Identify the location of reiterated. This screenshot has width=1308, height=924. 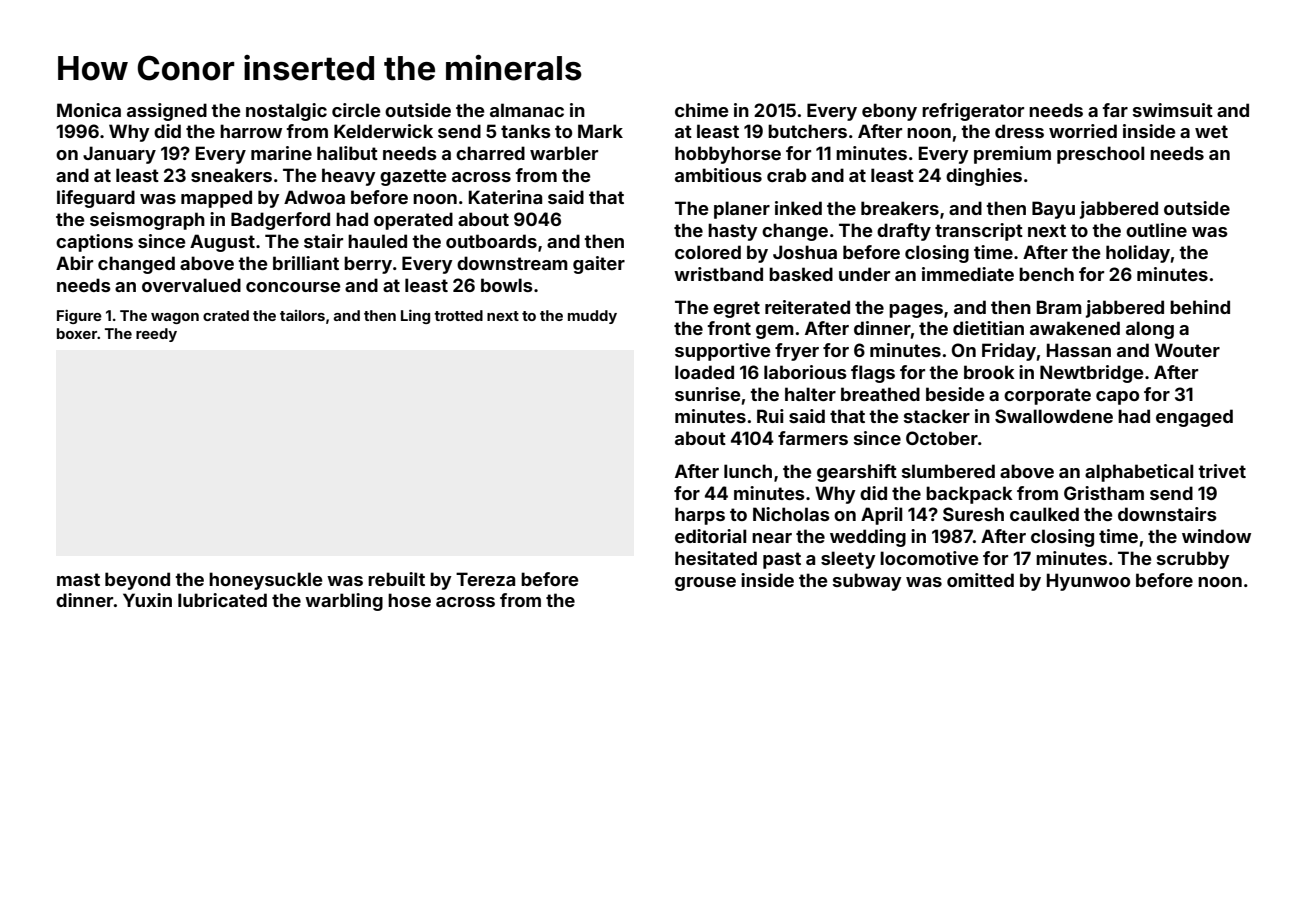
(807, 307).
